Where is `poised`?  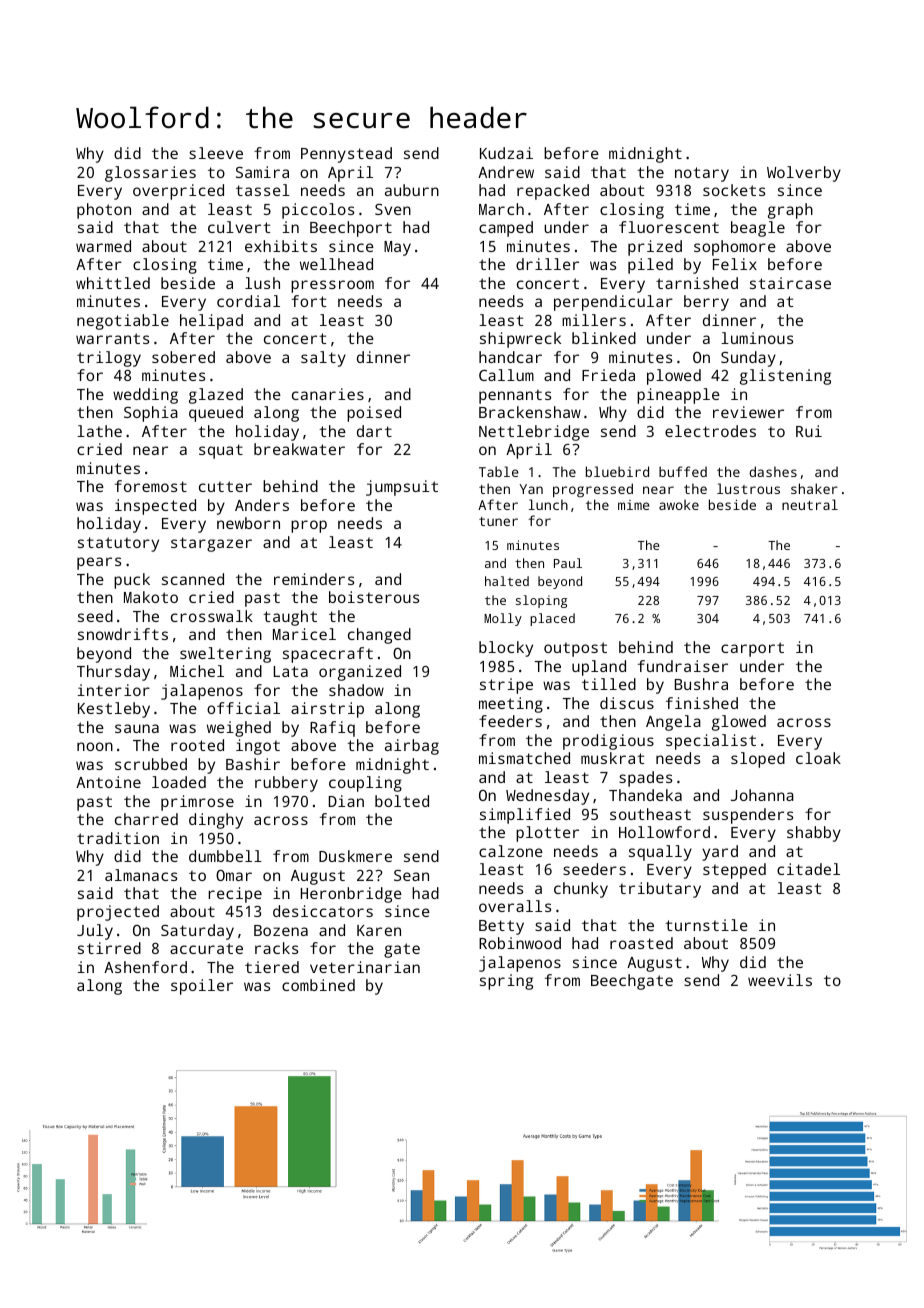 poised is located at coordinates (374, 414).
